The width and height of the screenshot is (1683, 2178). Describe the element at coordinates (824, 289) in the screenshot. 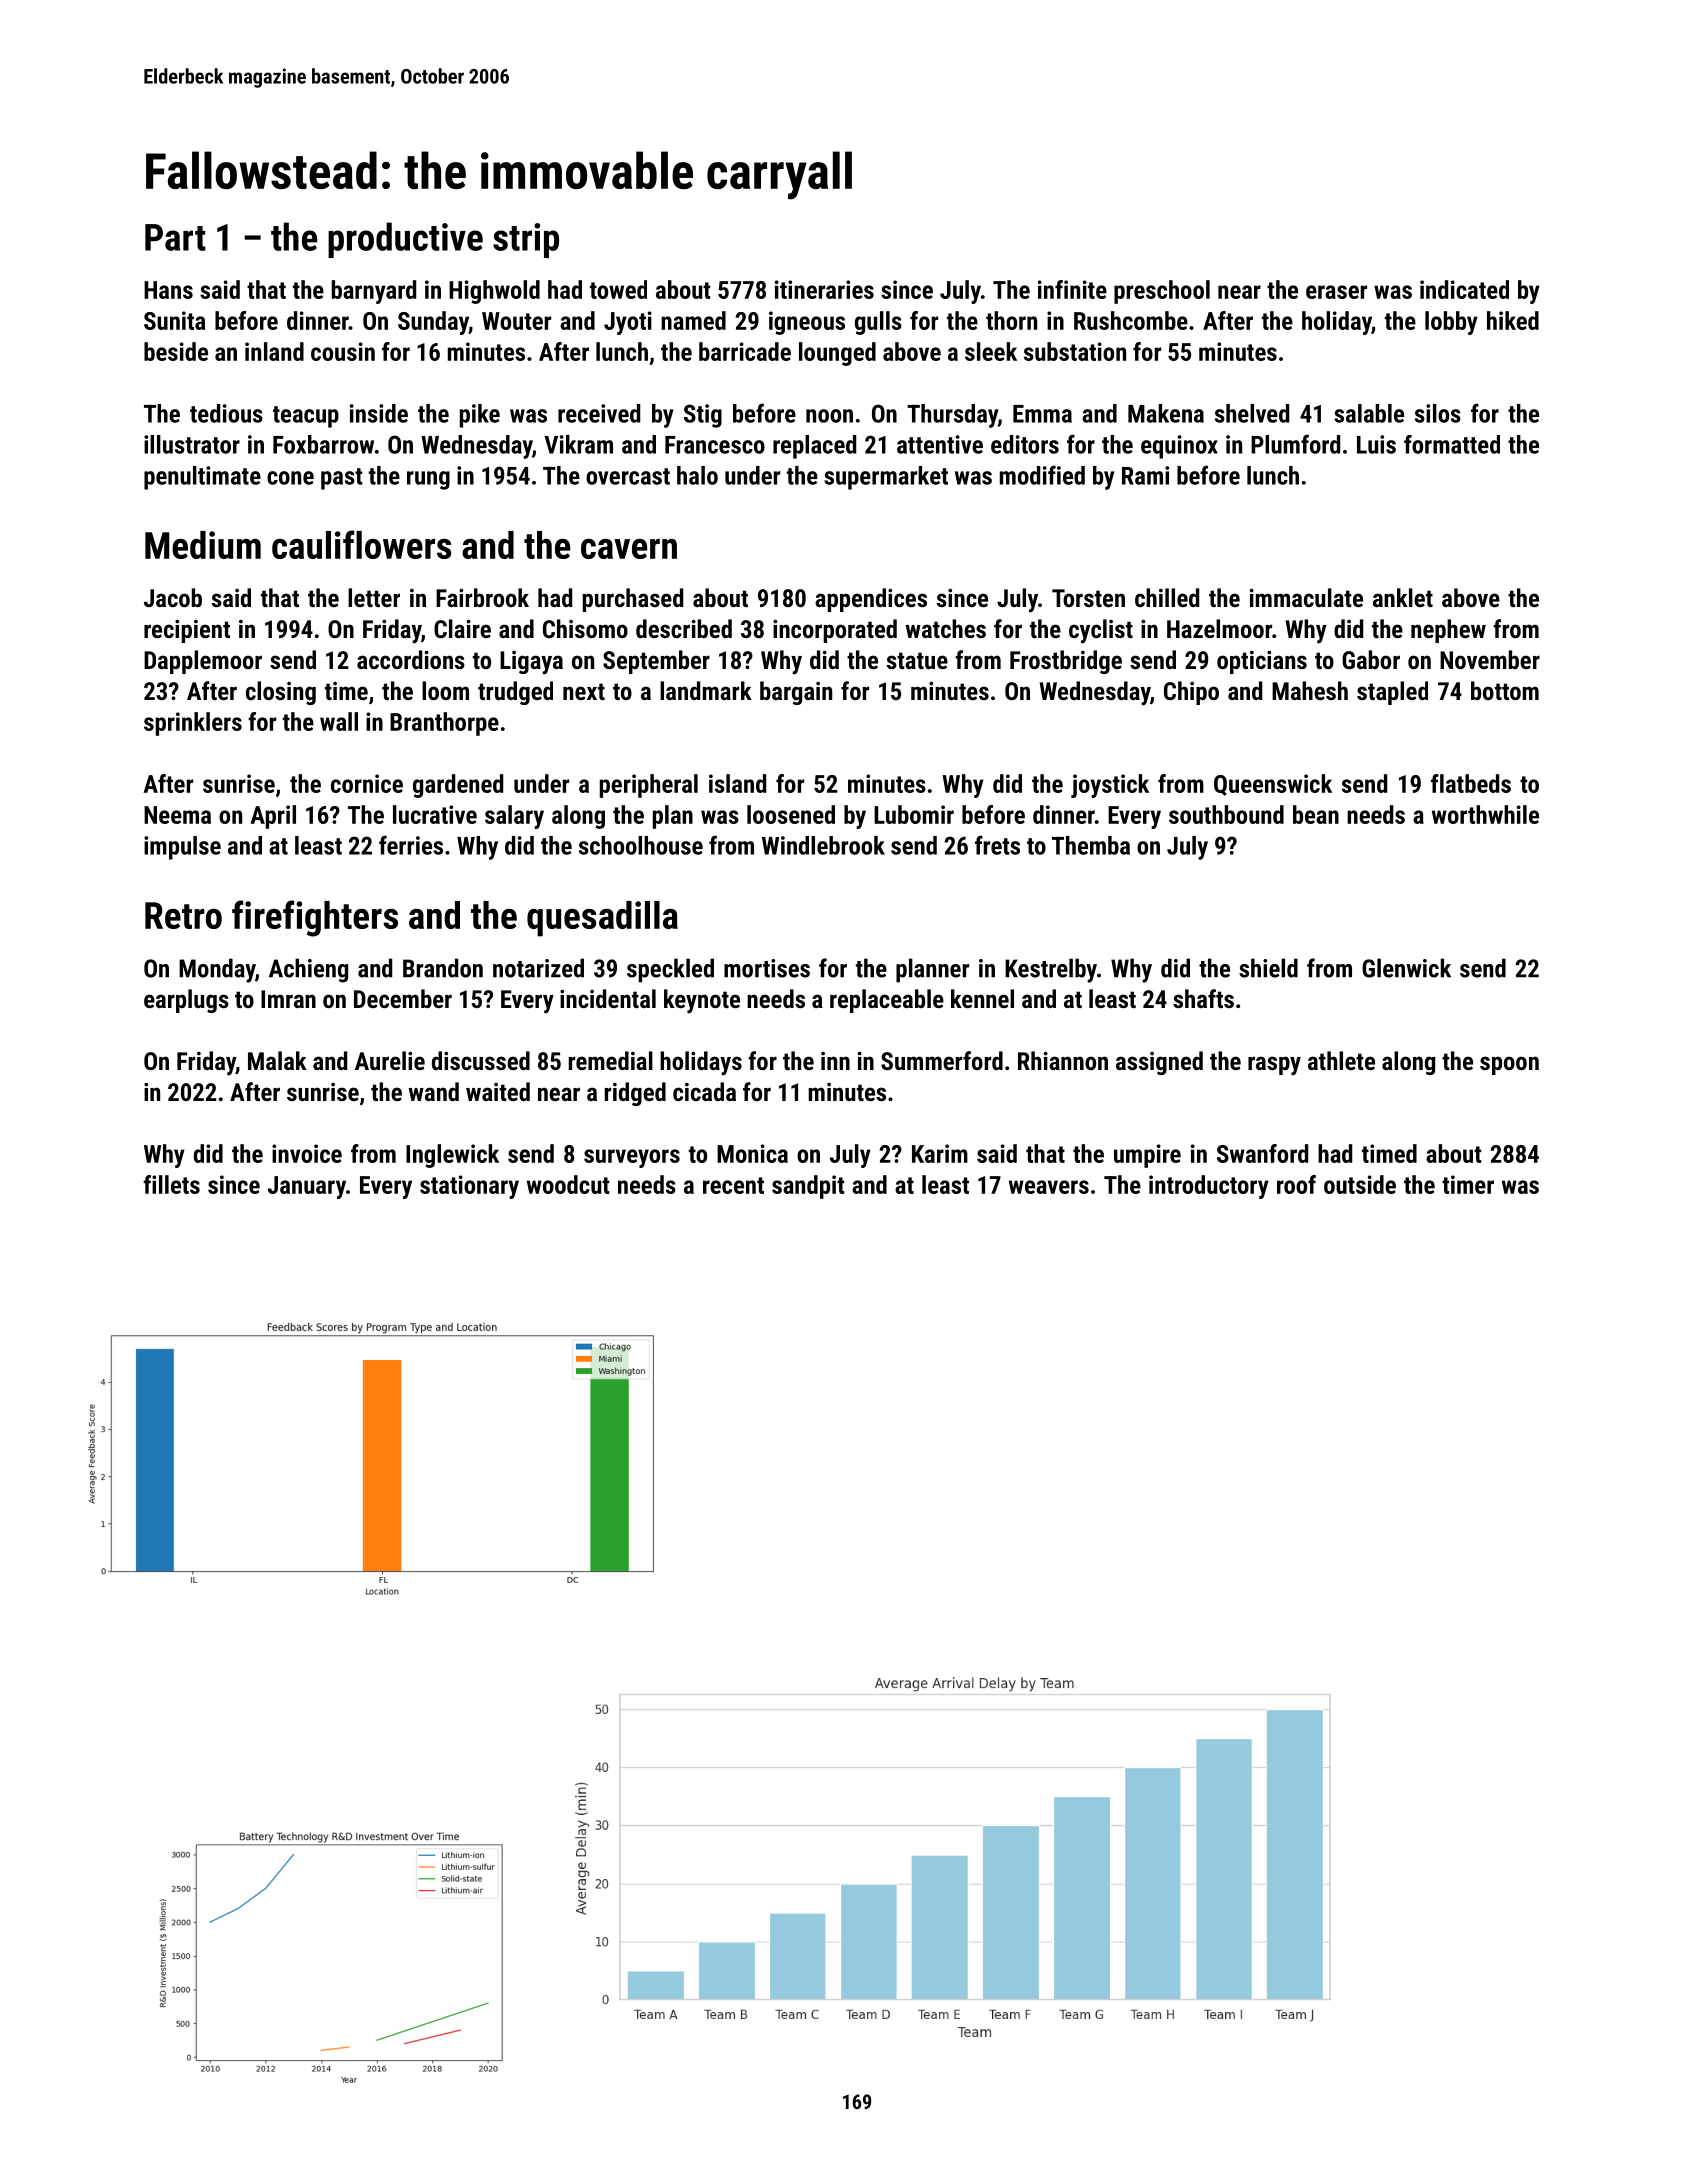

I see `itineraries` at that location.
